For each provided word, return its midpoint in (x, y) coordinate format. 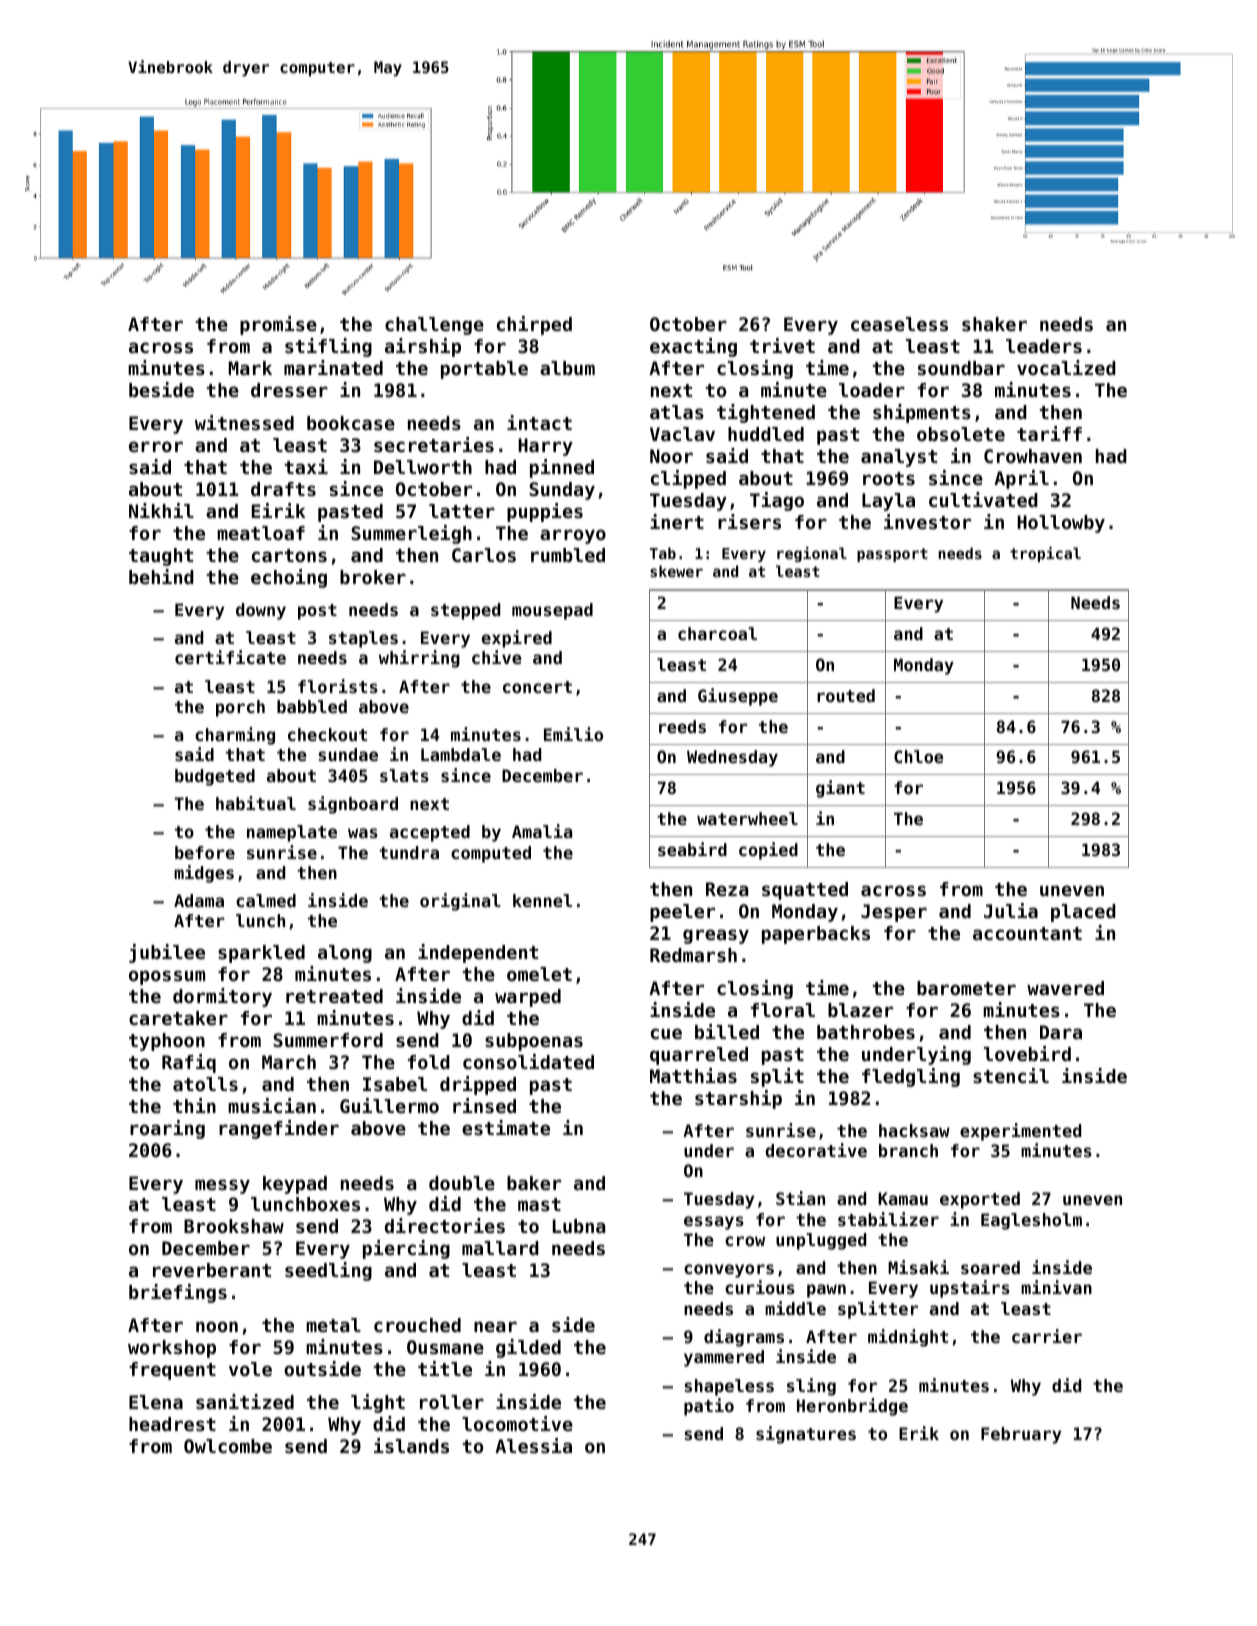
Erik (919, 1433)
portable (484, 370)
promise (278, 325)
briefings (178, 1293)
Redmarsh (693, 955)
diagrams (744, 1338)
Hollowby (1061, 524)
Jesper (894, 913)
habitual (256, 803)
